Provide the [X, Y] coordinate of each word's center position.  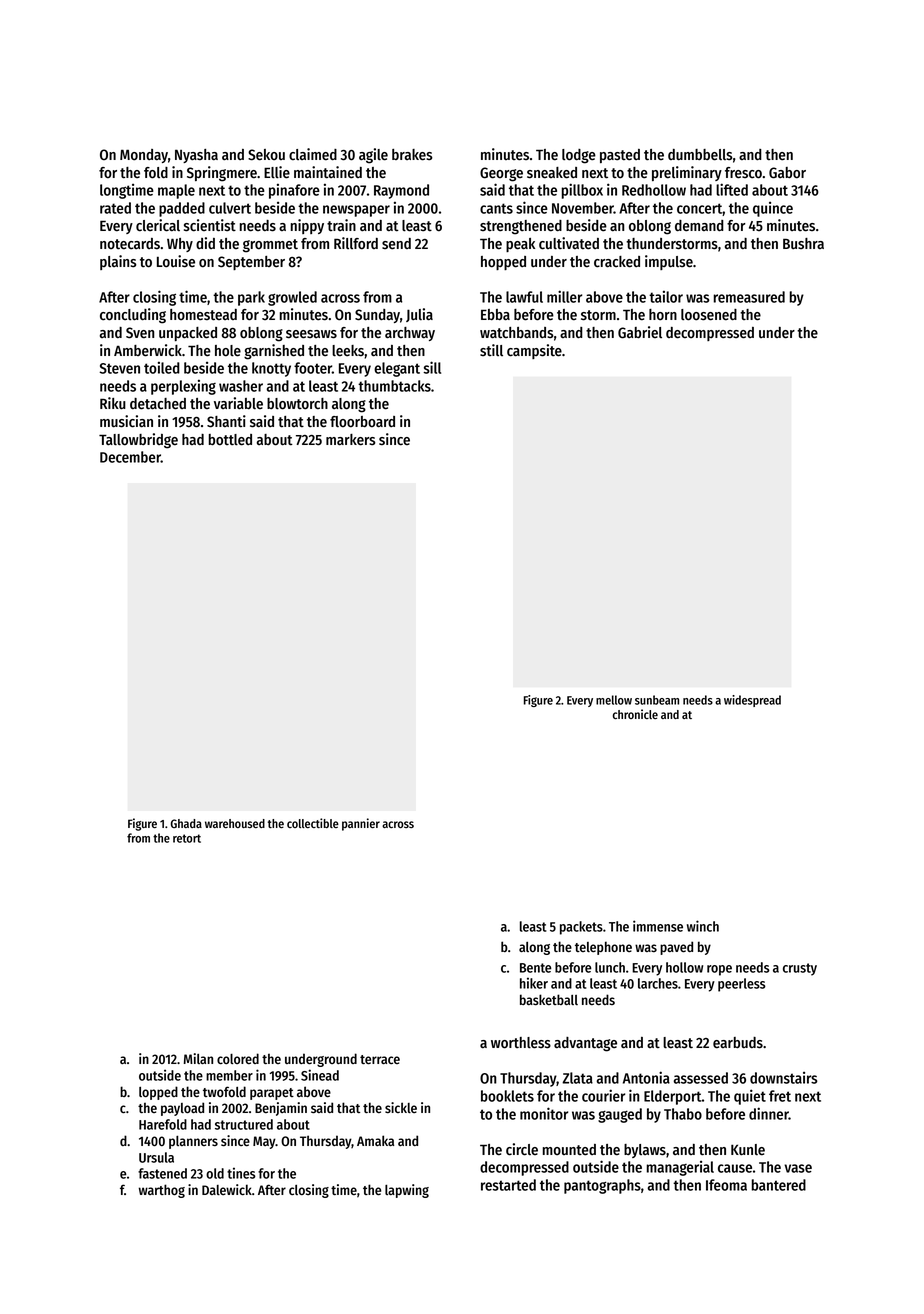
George [501, 174]
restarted [508, 1185]
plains [118, 262]
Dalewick [227, 1189]
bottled [230, 440]
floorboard [362, 422]
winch [703, 926]
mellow [614, 700]
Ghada [186, 823]
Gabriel [640, 332]
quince [773, 209]
